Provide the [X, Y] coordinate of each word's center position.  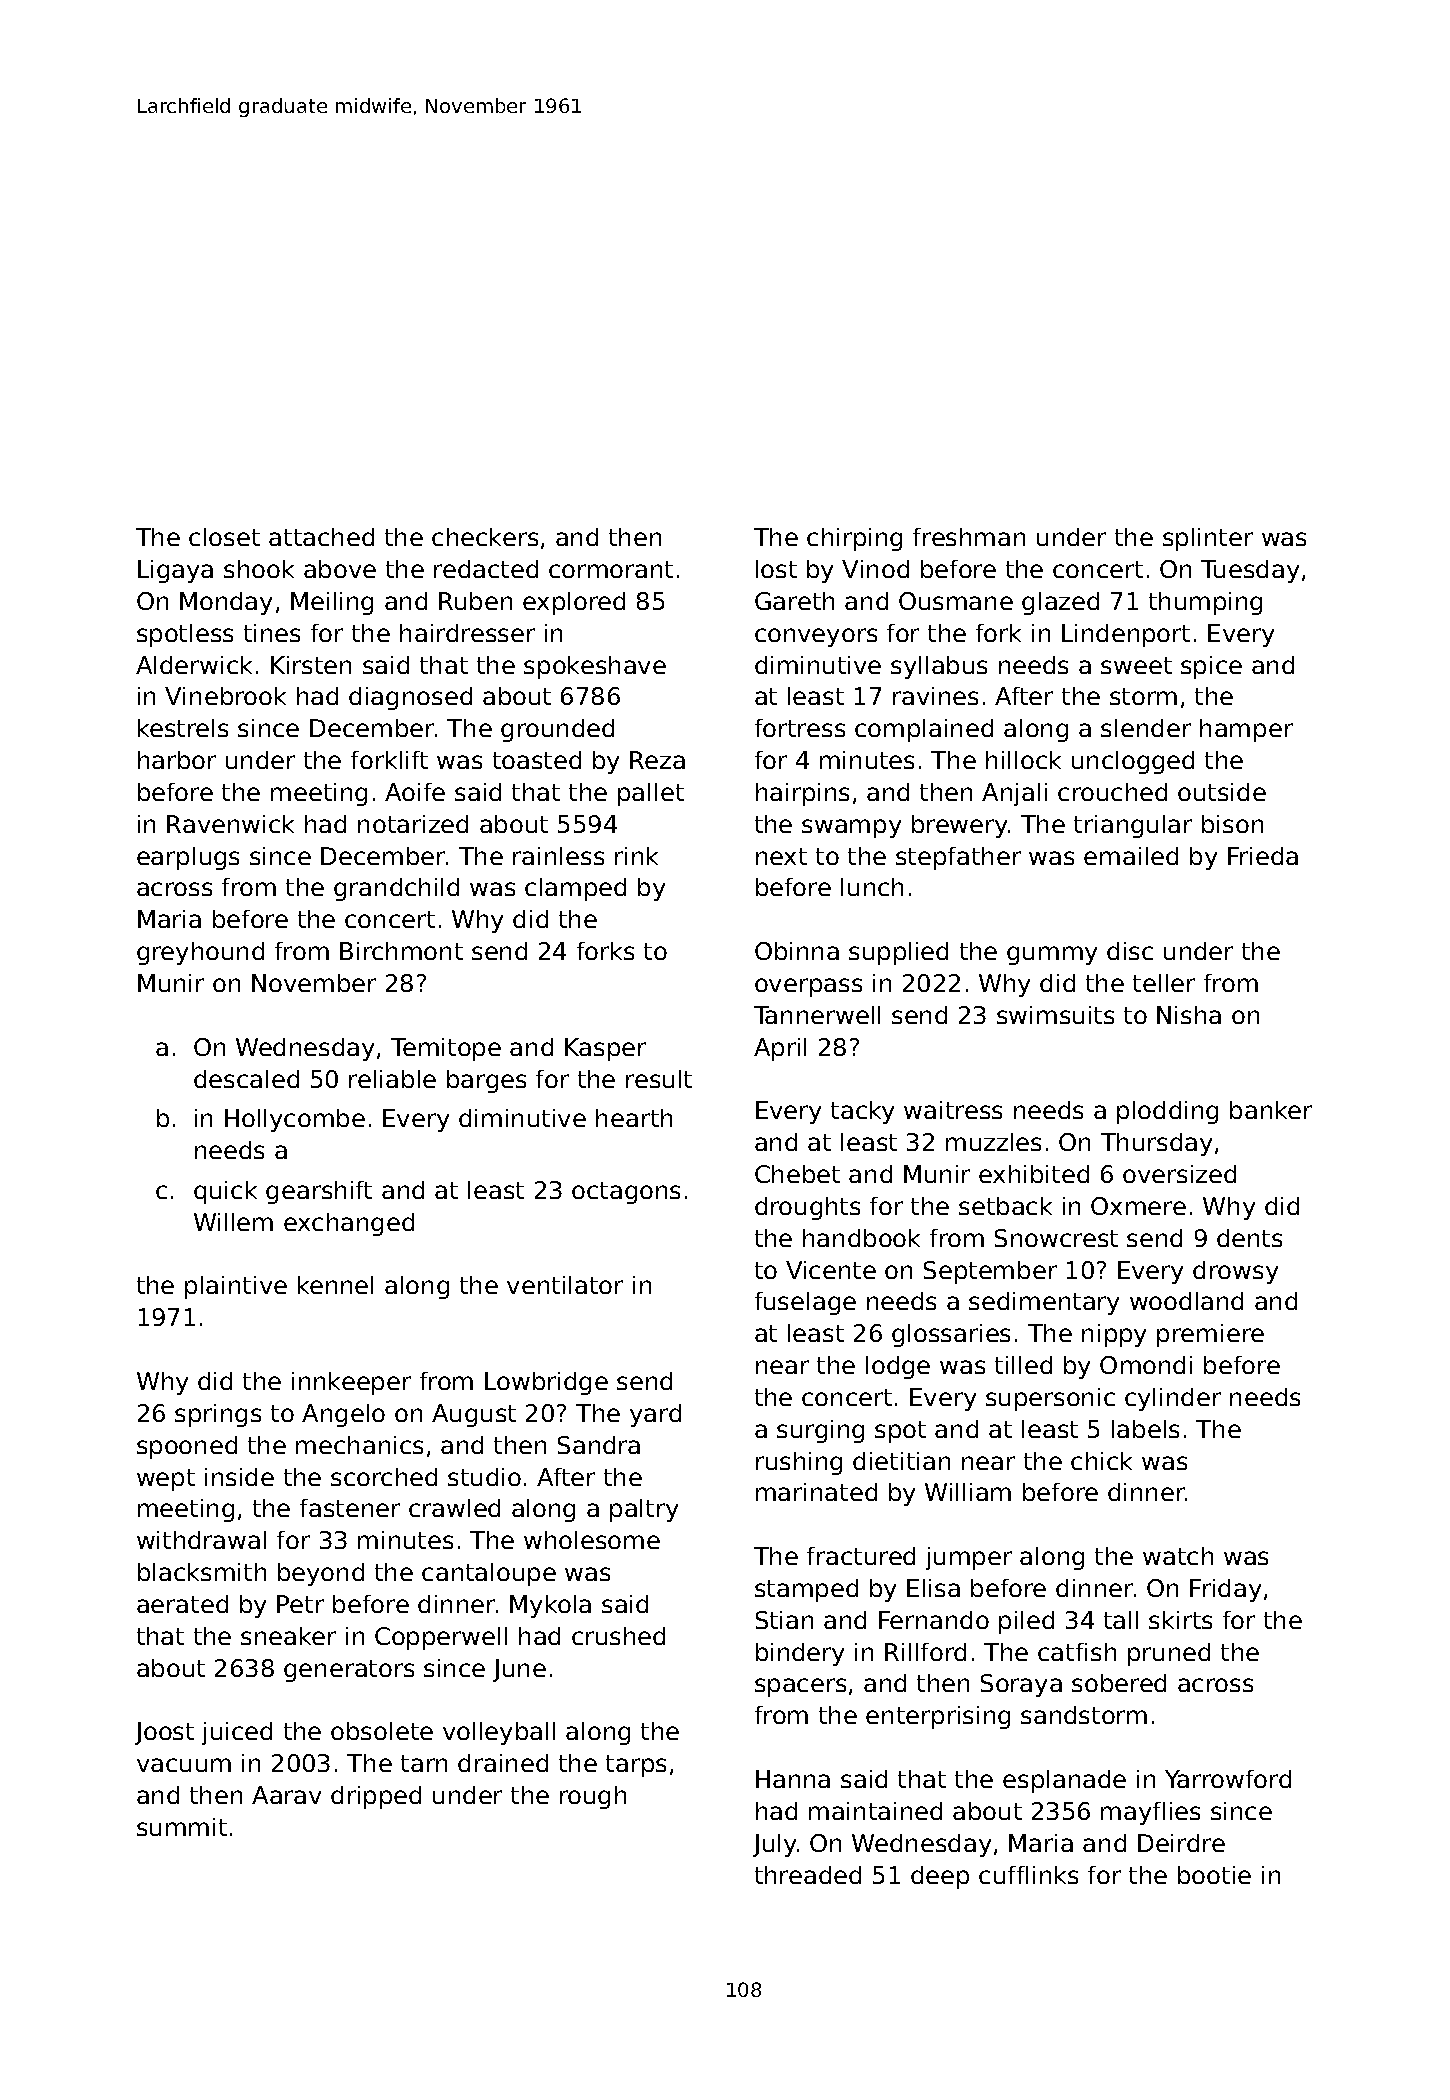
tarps [636, 1766]
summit [182, 1827]
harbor [177, 760]
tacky [862, 1112]
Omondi [1146, 1365]
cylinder [1173, 1399]
